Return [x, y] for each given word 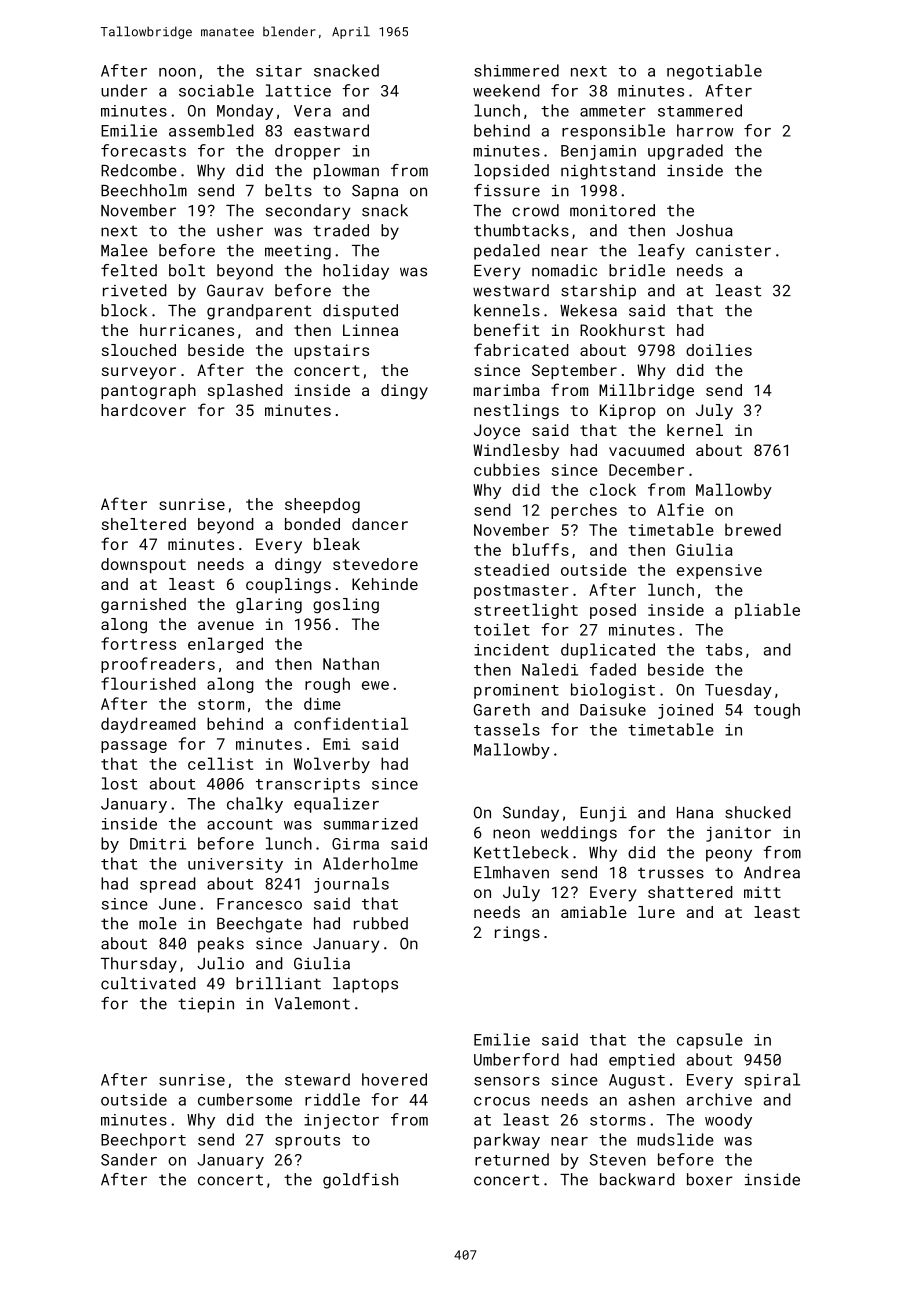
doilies [719, 350]
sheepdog [322, 506]
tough [777, 711]
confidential [351, 723]
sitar [279, 71]
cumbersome [245, 1099]
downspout [143, 566]
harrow [705, 130]
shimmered [516, 70]
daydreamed [148, 725]
